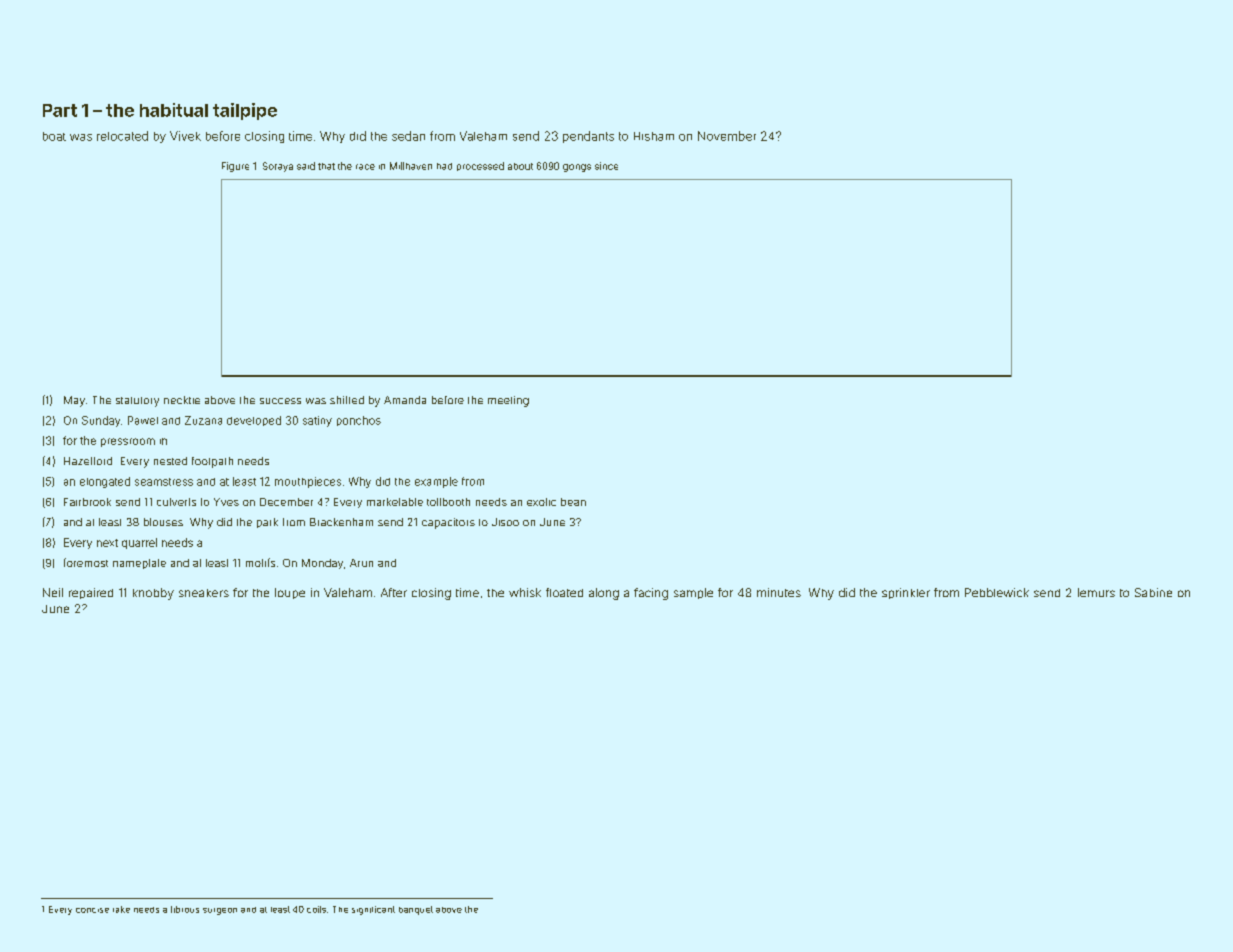 This page has width=1233, height=952. What do you see at coordinates (1096, 592) in the page?
I see `lemurs` at bounding box center [1096, 592].
